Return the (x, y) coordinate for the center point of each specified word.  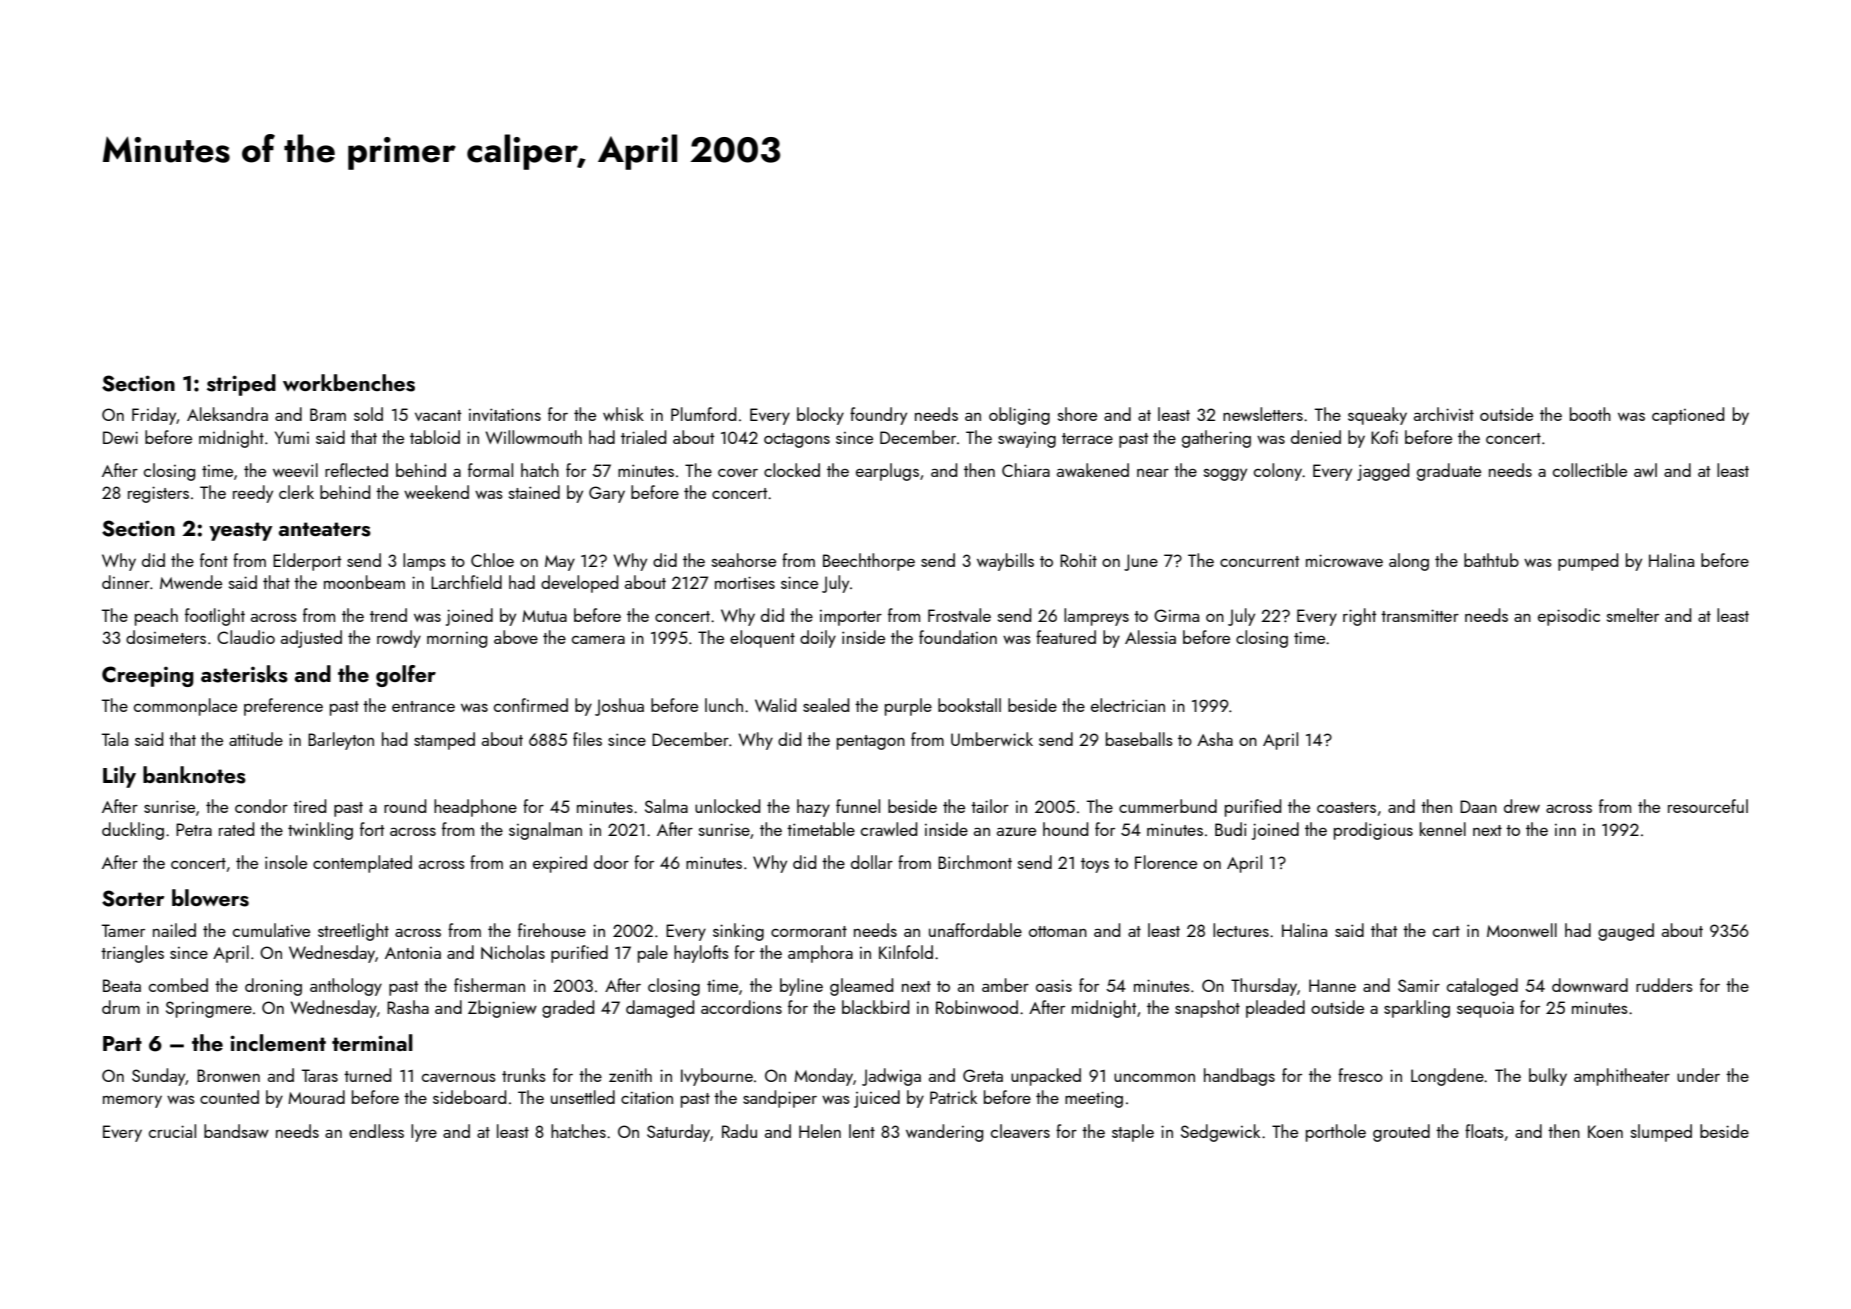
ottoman (1058, 931)
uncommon (1154, 1077)
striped (241, 385)
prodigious (1373, 831)
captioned (1688, 416)
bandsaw (236, 1131)
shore (1077, 414)
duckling (133, 831)
